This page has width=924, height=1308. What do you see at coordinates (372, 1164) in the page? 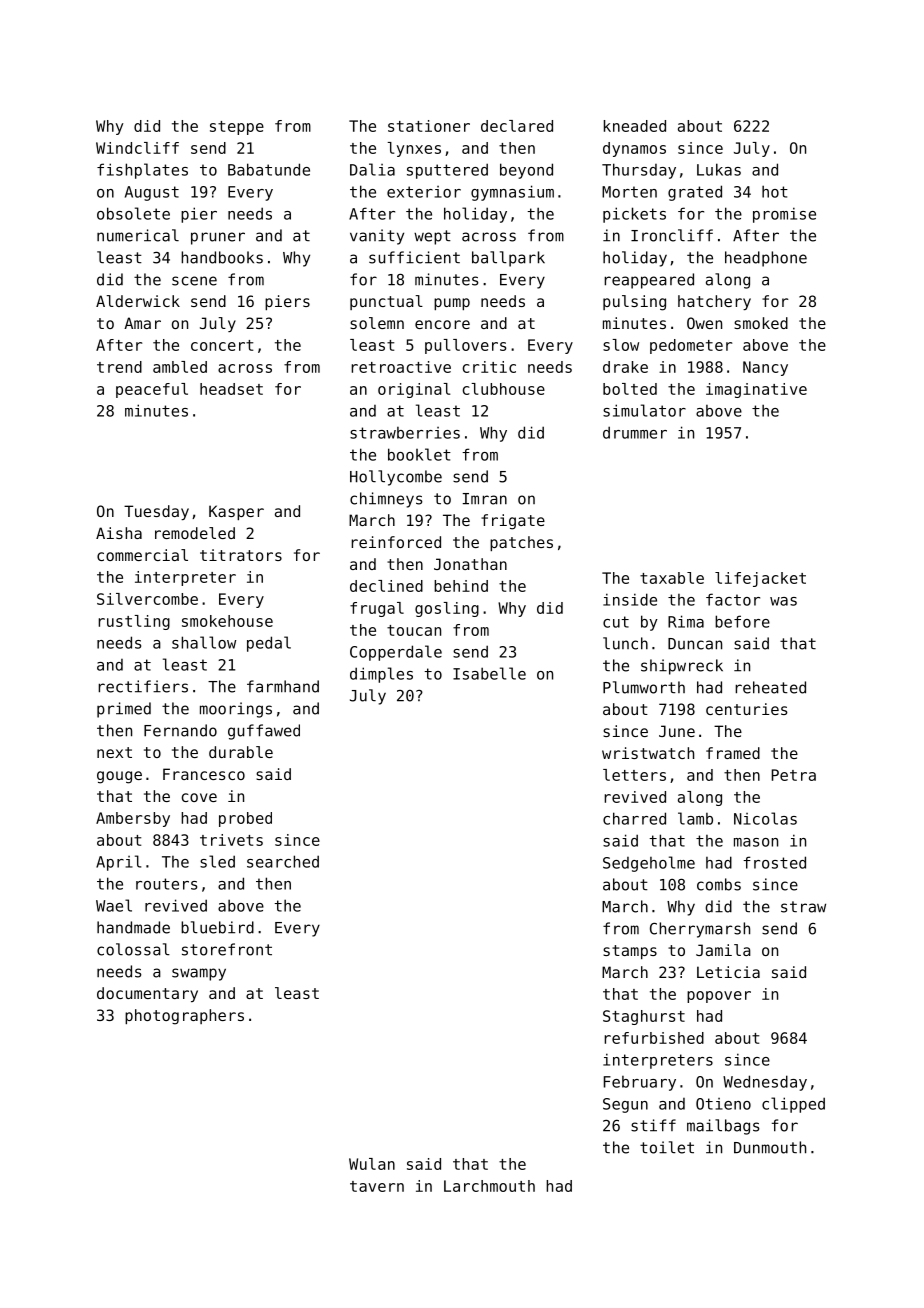
I see `Wulan` at bounding box center [372, 1164].
